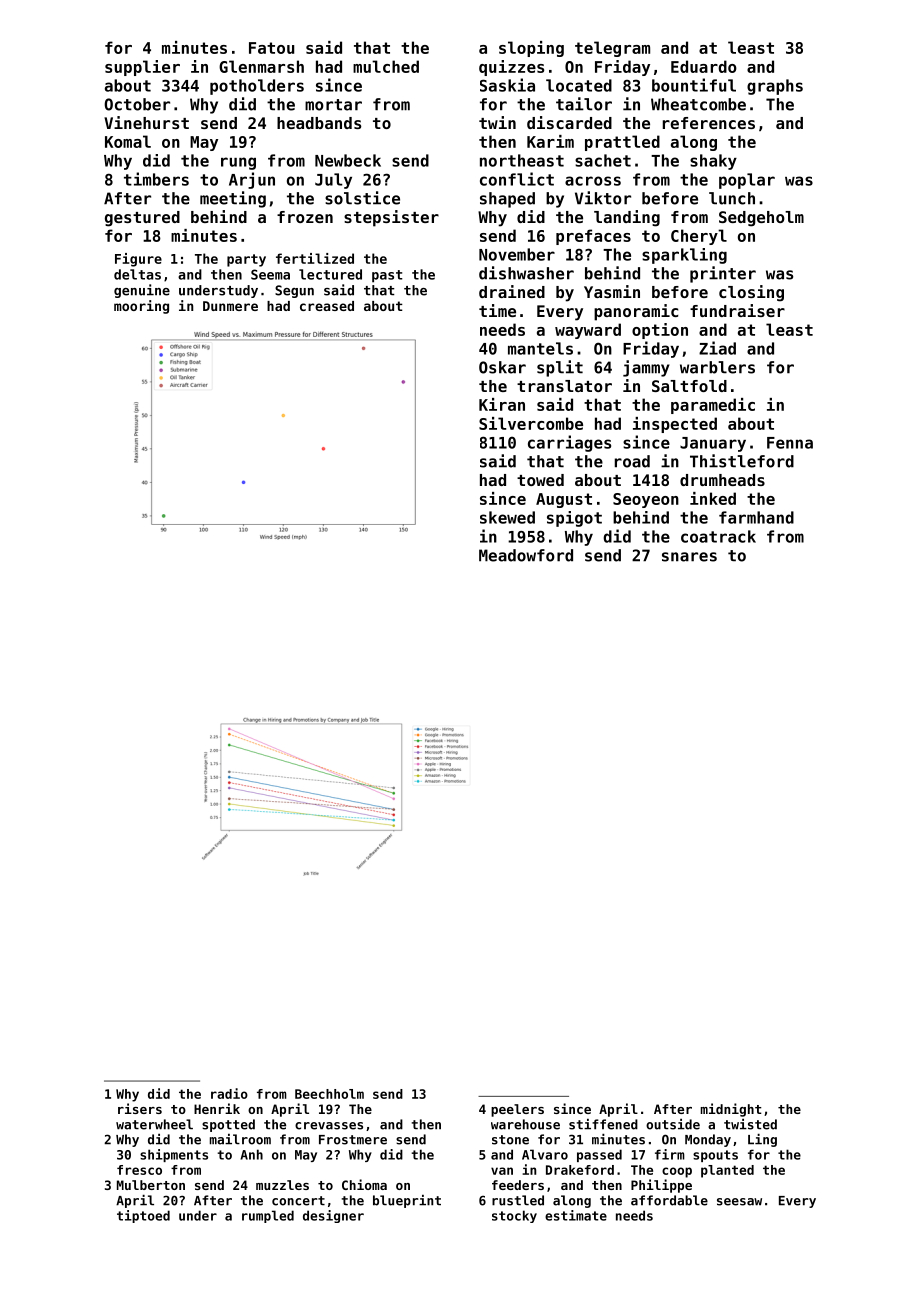 This page has width=924, height=1308. I want to click on lunch, so click(732, 198).
